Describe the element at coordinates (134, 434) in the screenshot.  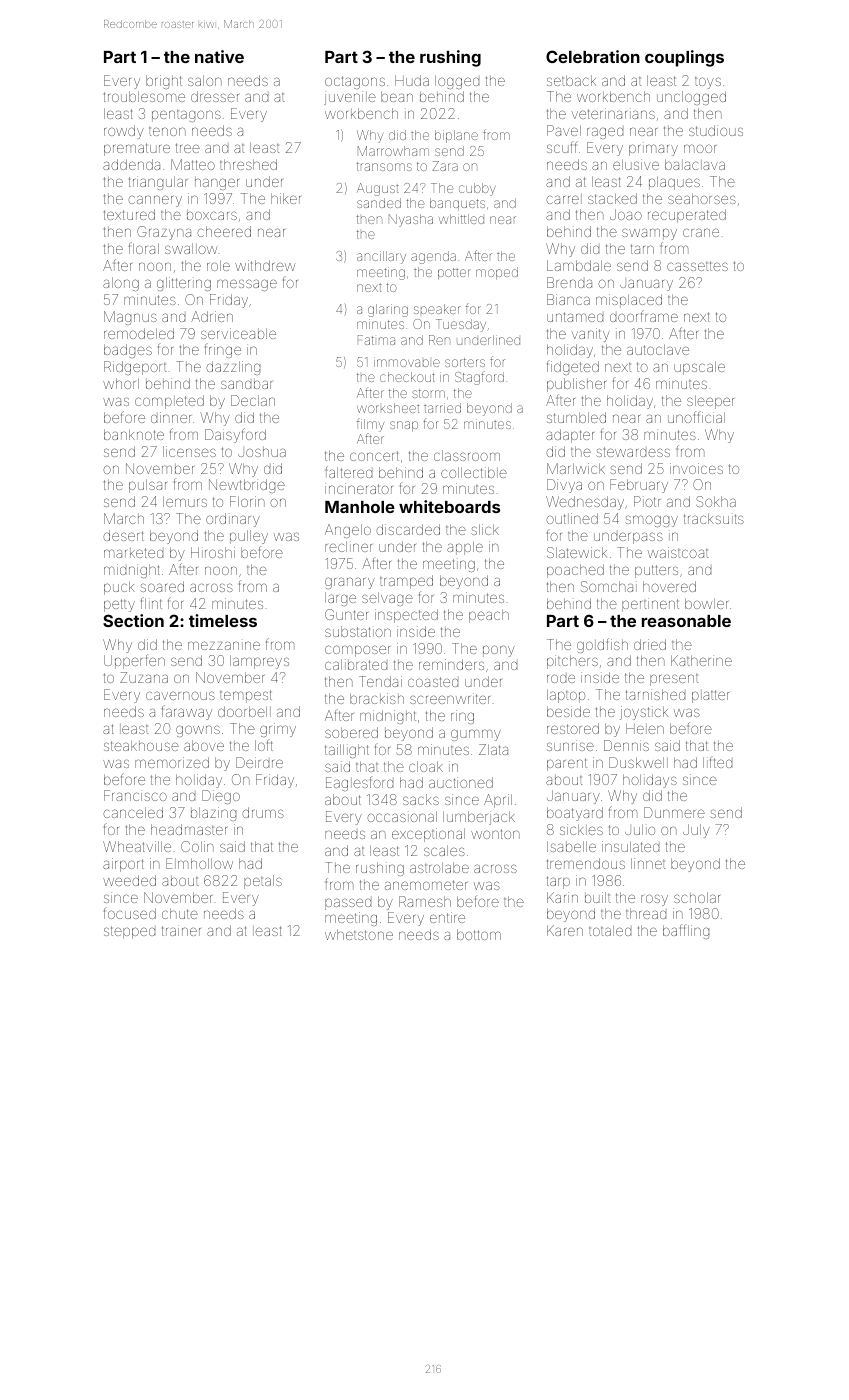
I see `banknote` at that location.
